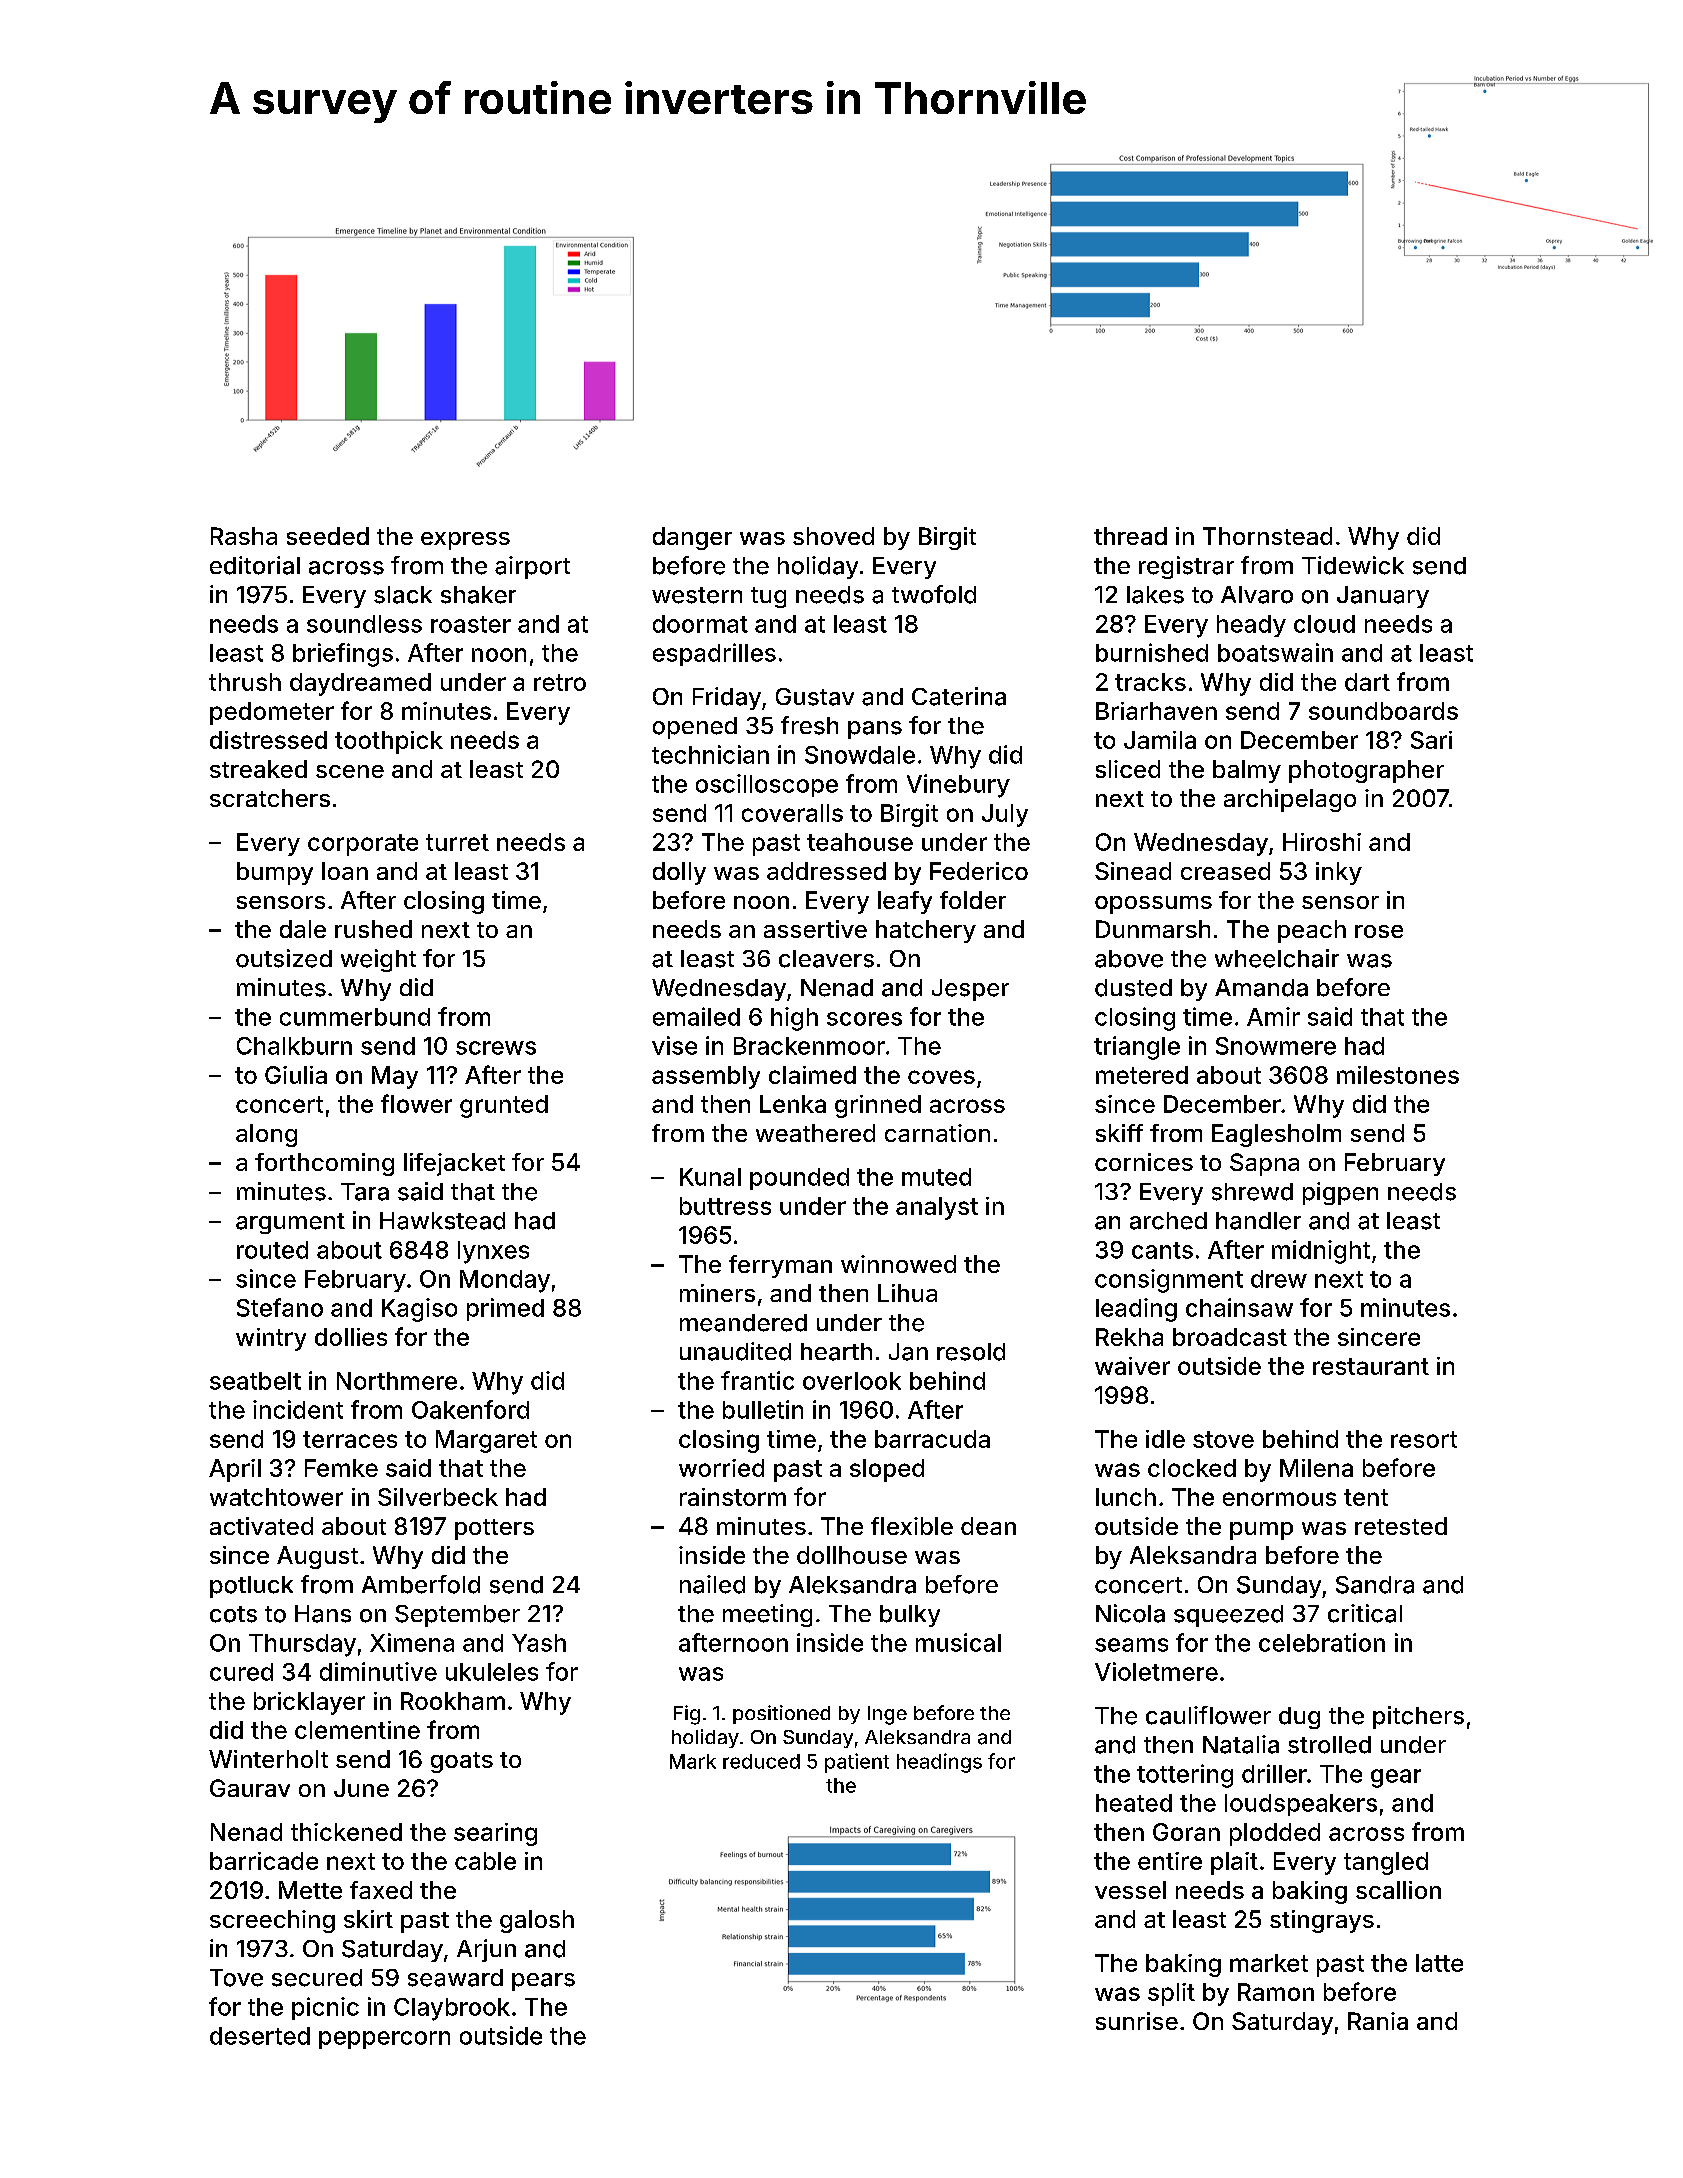  What do you see at coordinates (384, 2040) in the page?
I see `peppercorn` at bounding box center [384, 2040].
